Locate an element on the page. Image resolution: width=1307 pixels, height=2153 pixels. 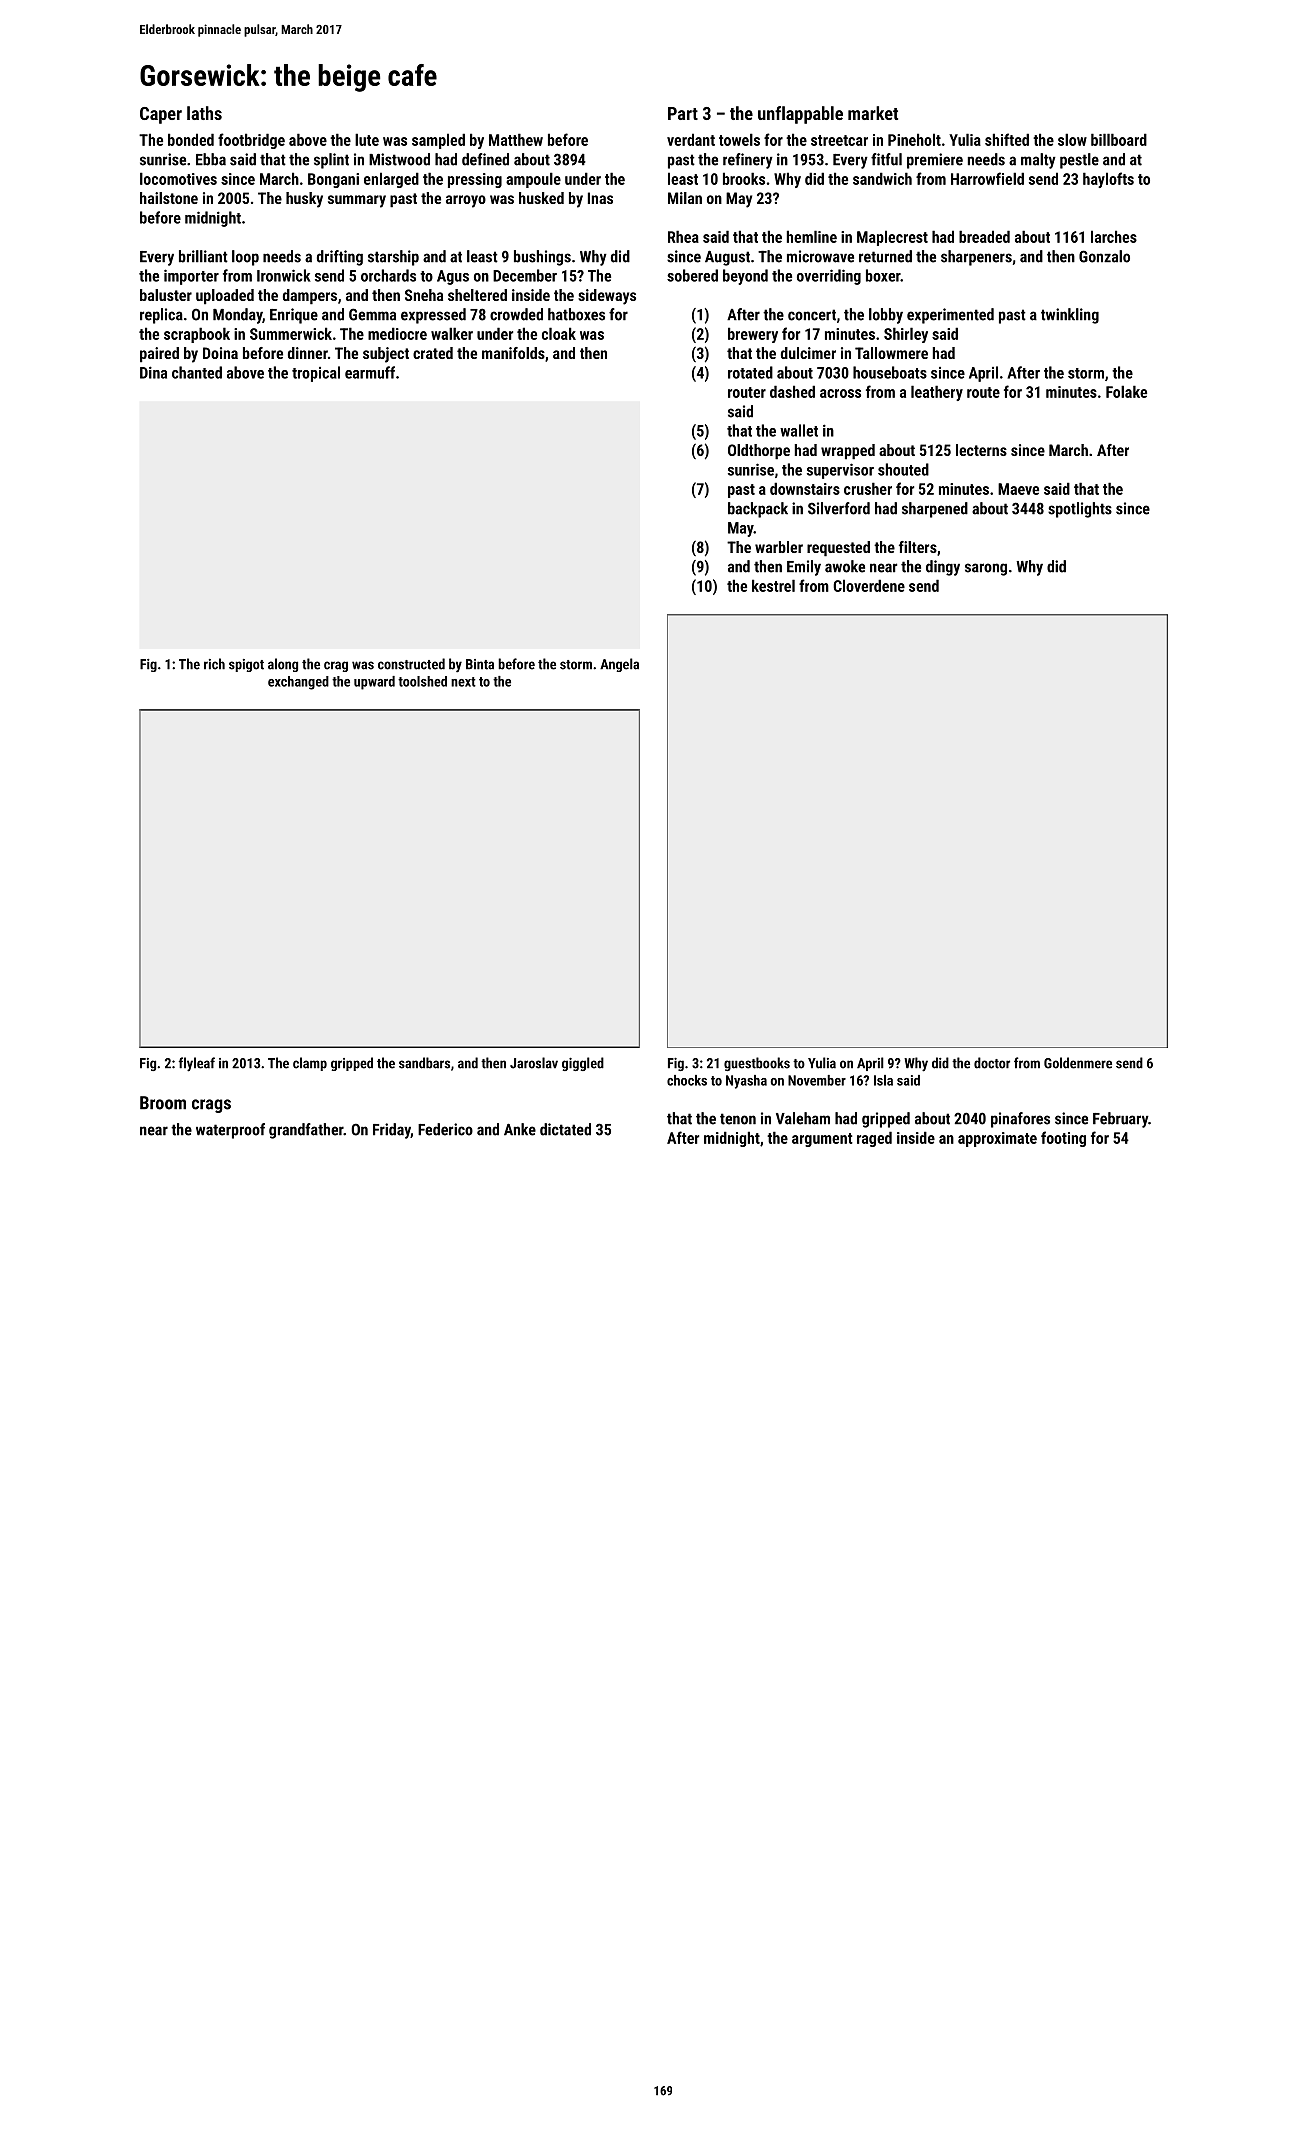
sarong is located at coordinates (986, 569).
